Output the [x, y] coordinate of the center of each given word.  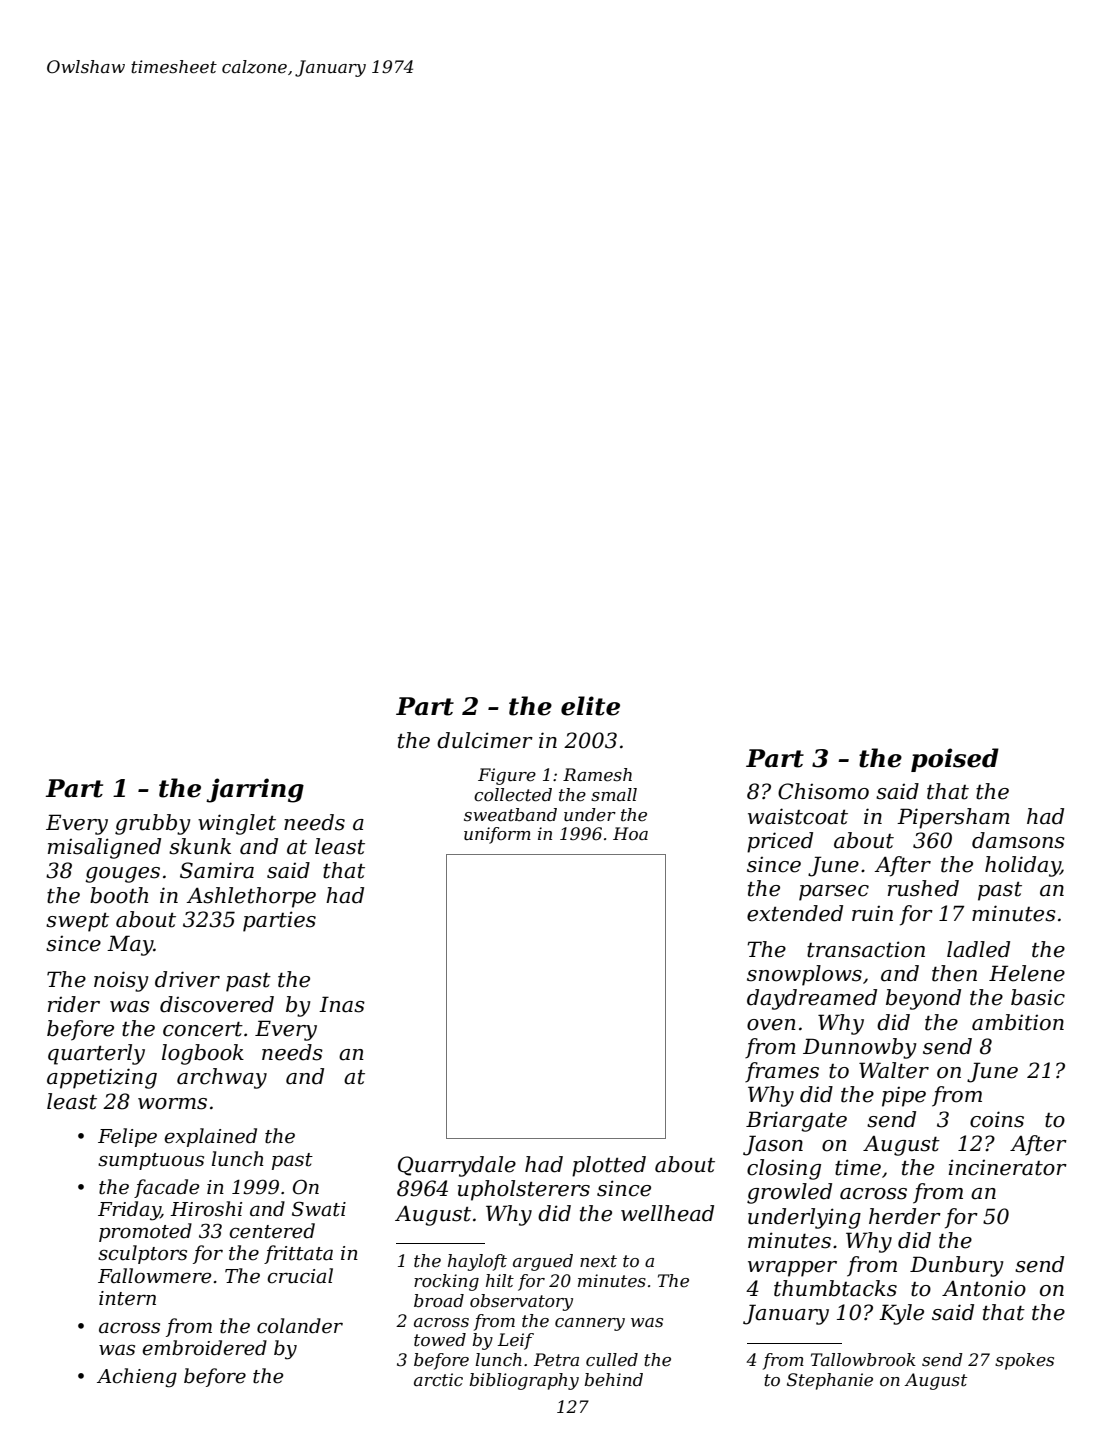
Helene [1027, 973]
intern [127, 1298]
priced [780, 842]
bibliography [524, 1381]
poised [955, 760]
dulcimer [485, 740]
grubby [153, 824]
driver [187, 979]
